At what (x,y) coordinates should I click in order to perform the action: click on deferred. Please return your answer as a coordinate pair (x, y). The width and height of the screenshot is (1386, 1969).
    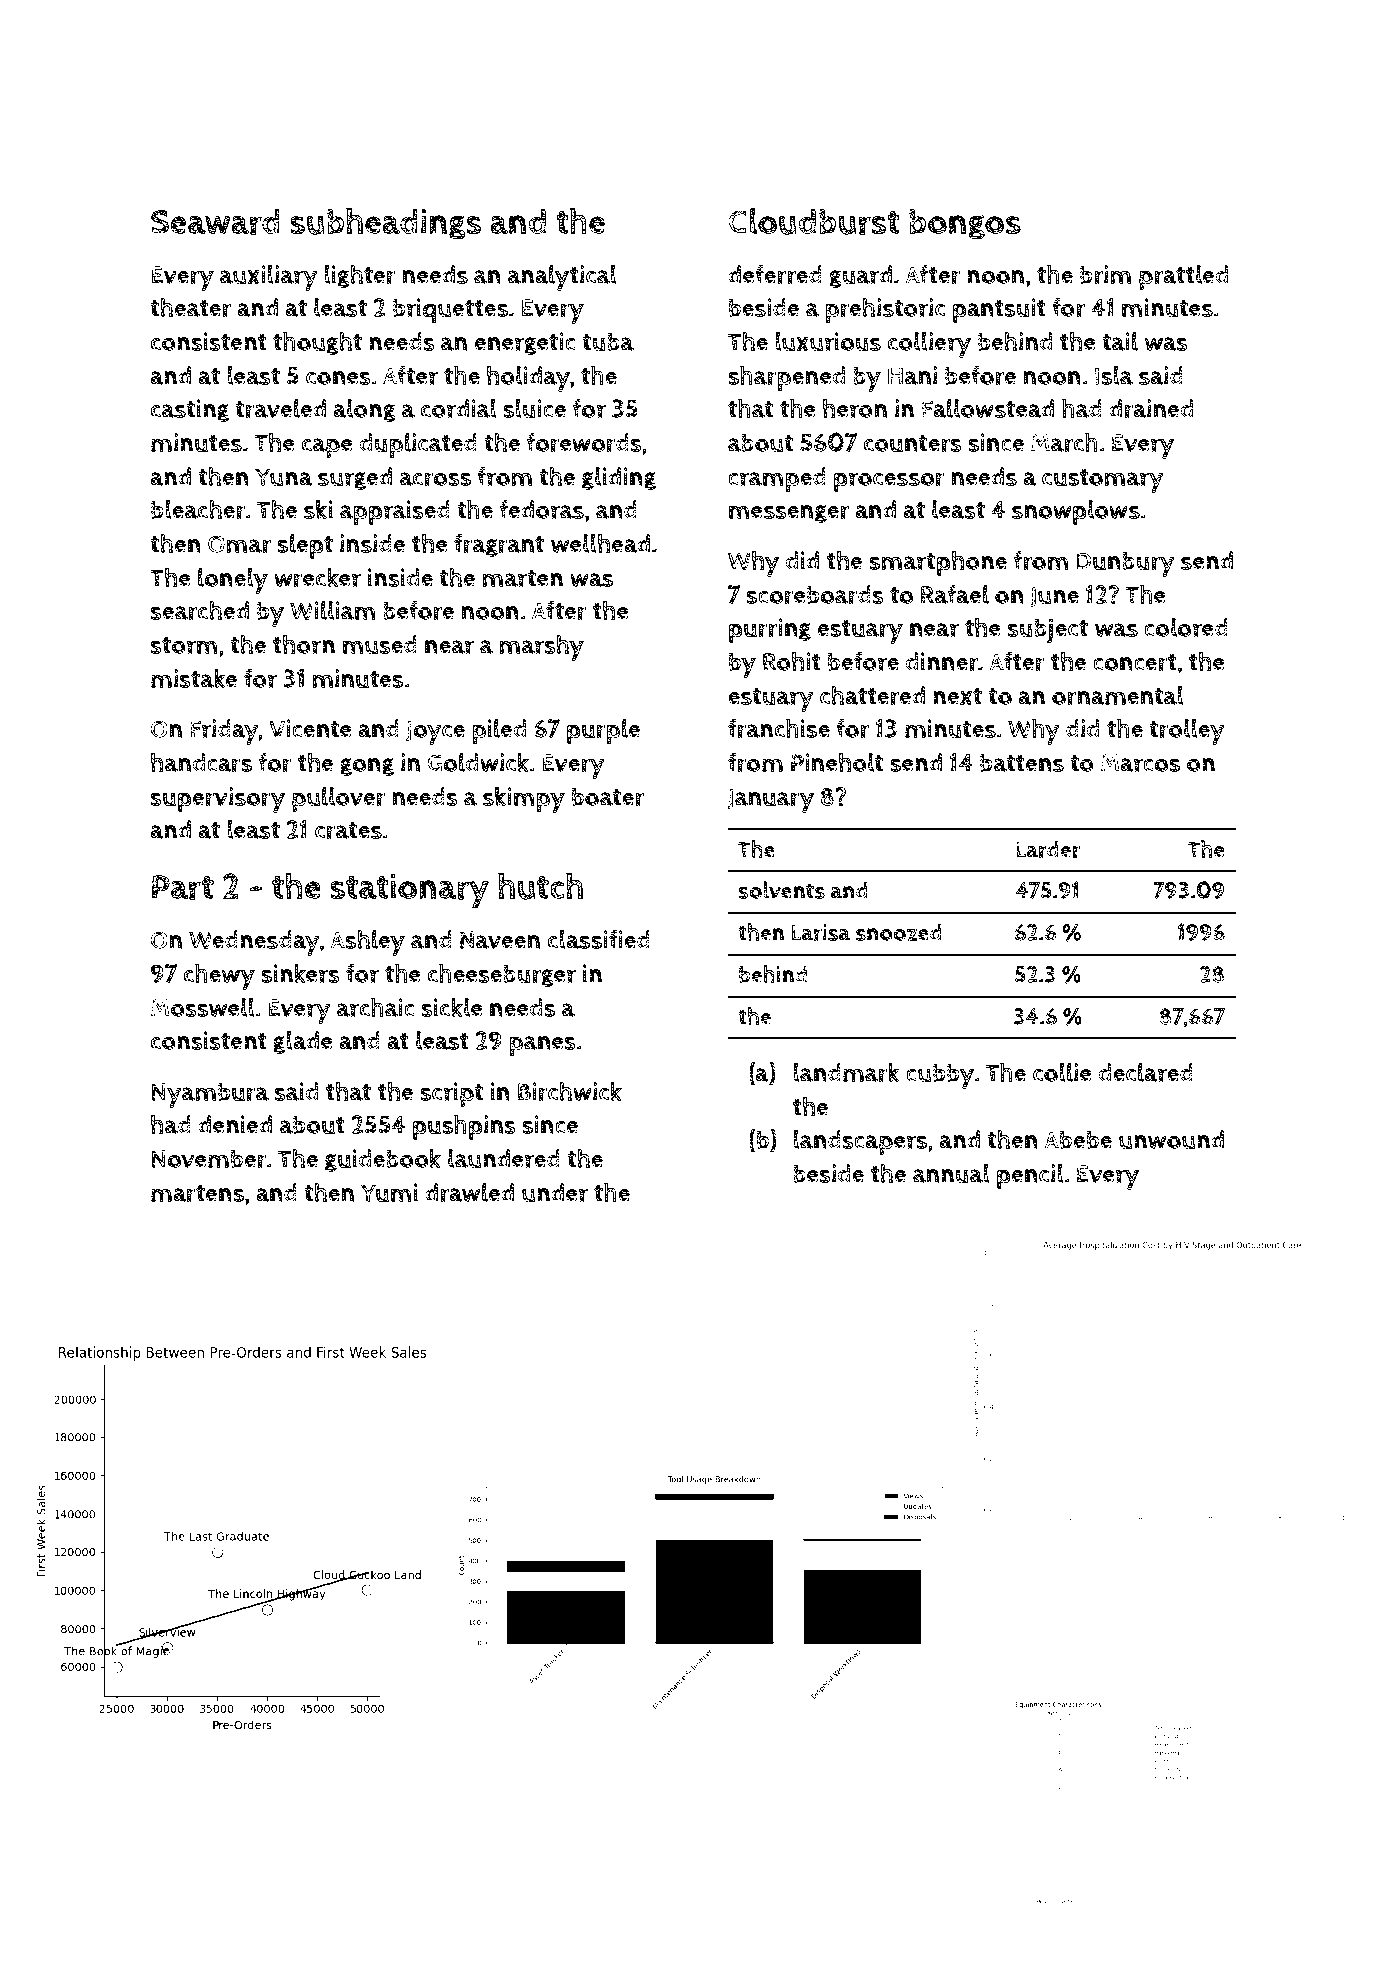
    Looking at the image, I should click on (775, 275).
